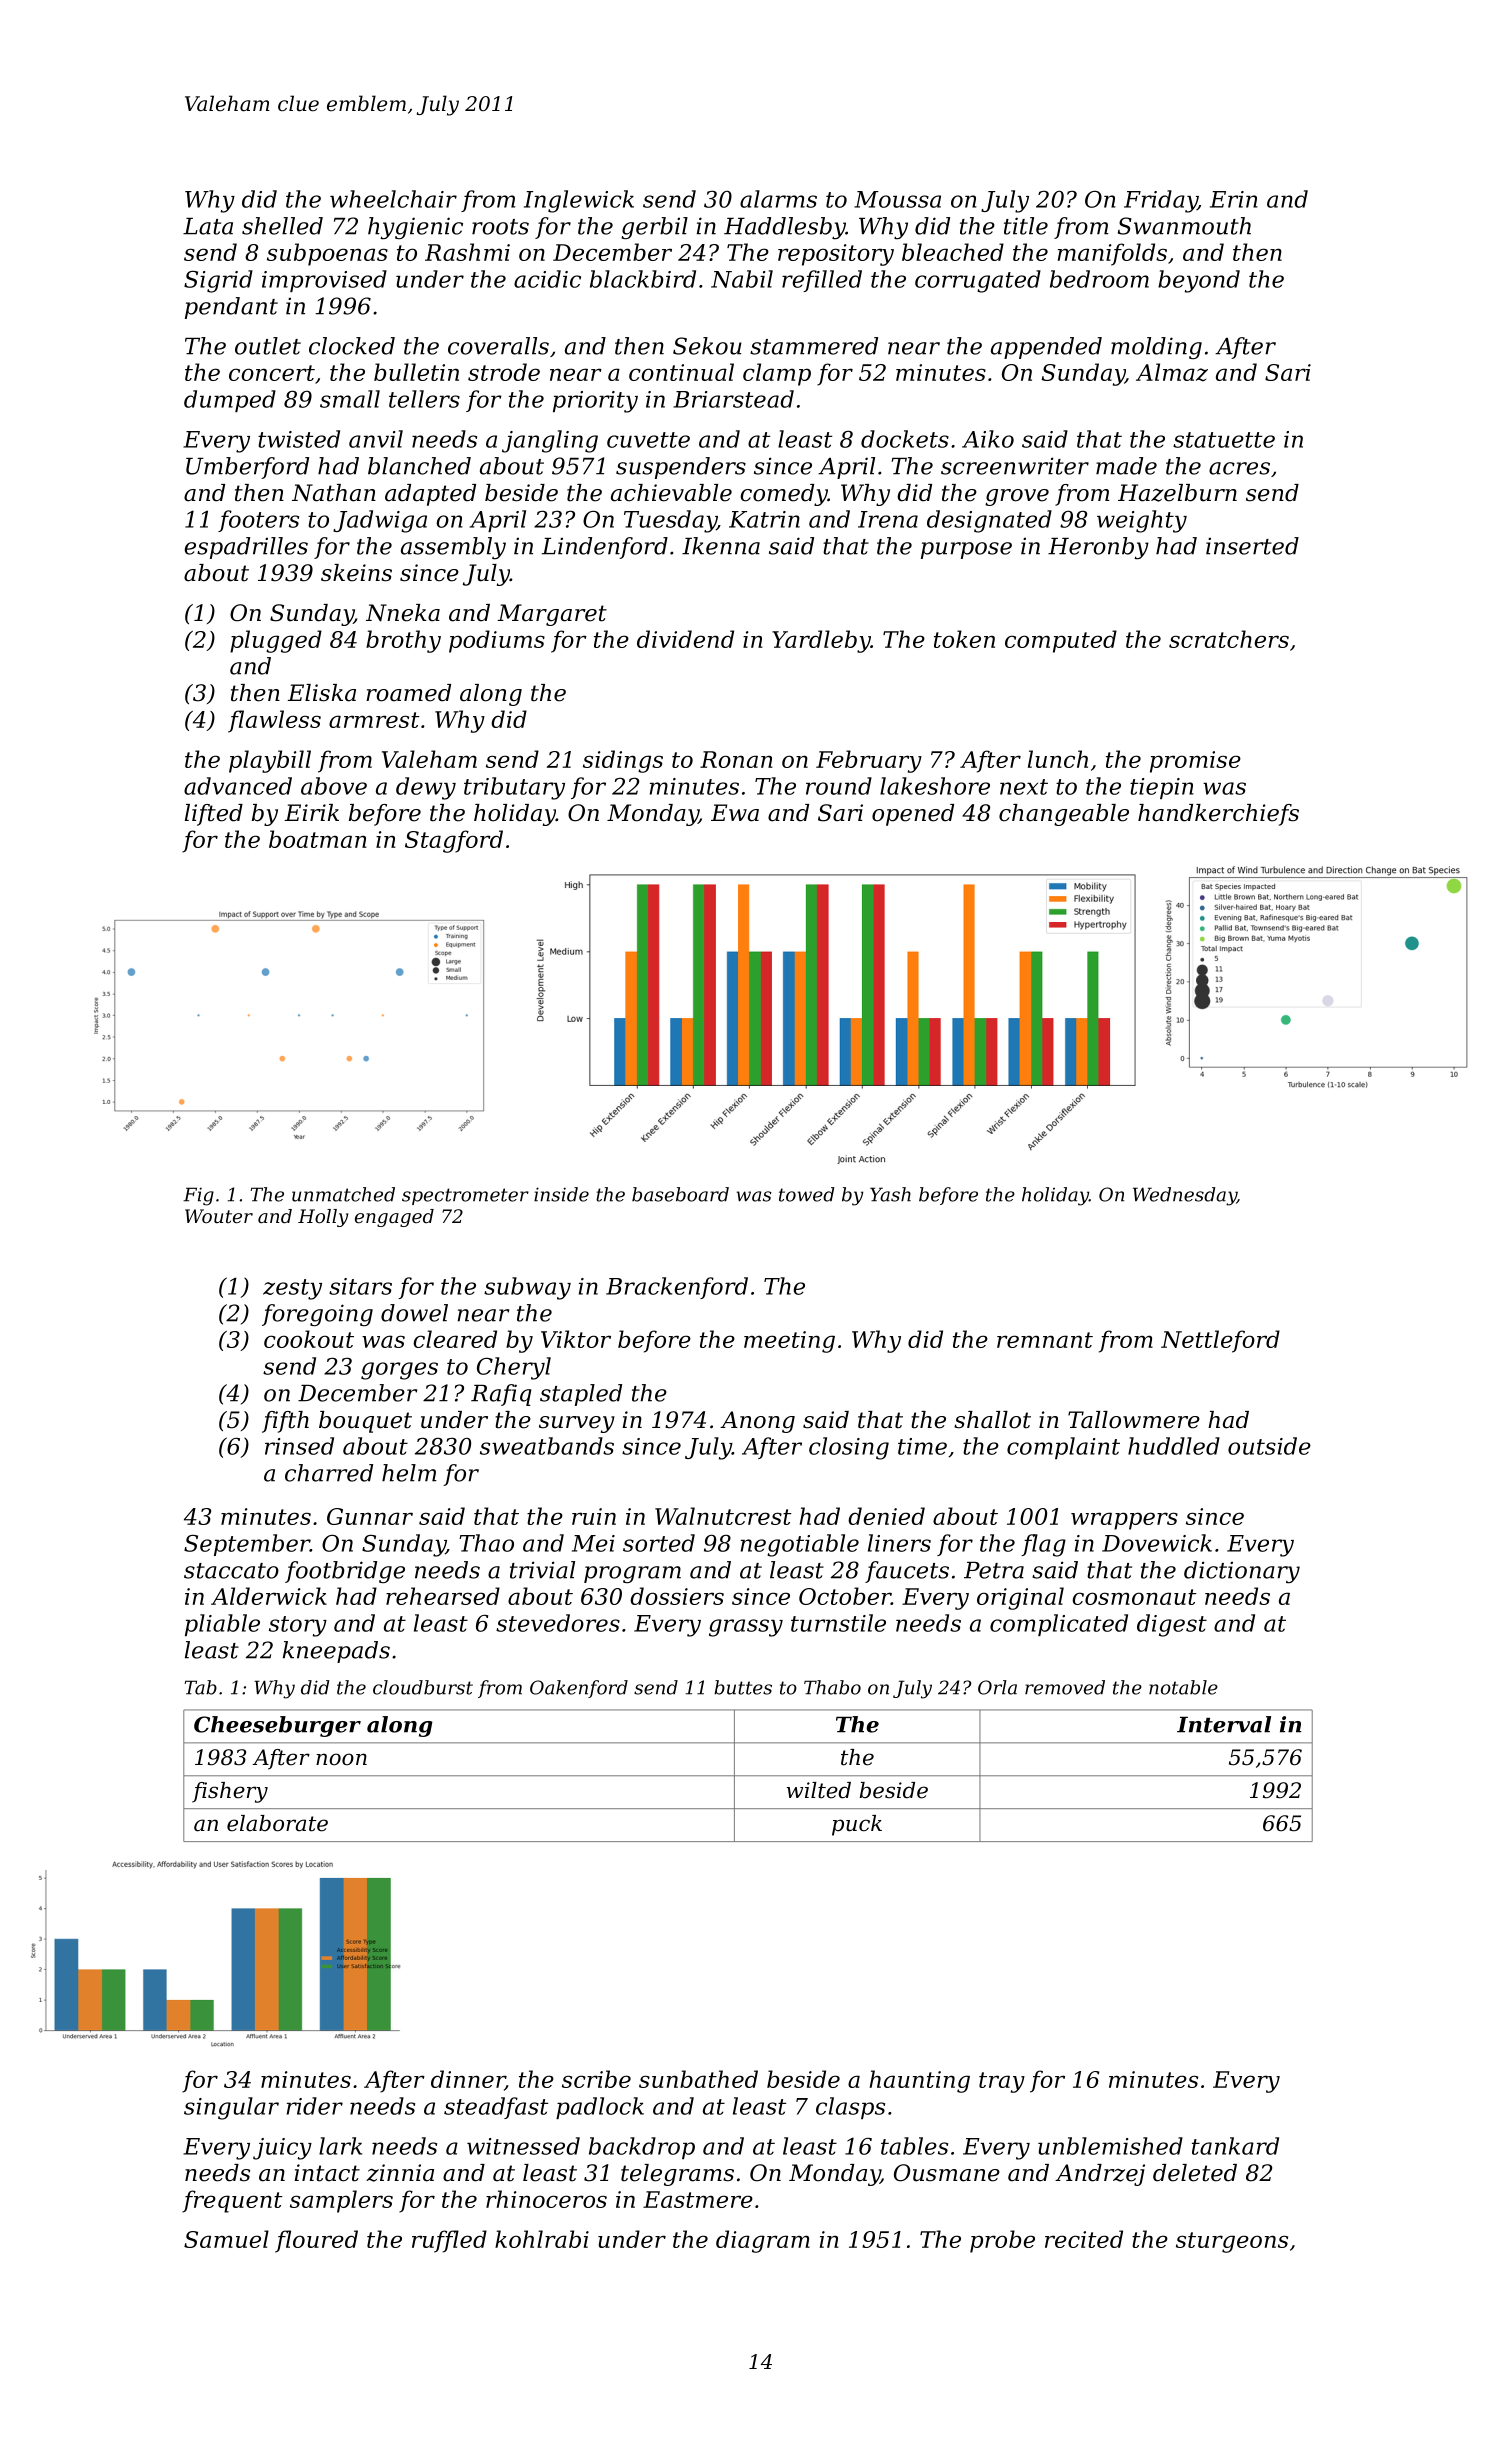  I want to click on stapled, so click(581, 1395).
